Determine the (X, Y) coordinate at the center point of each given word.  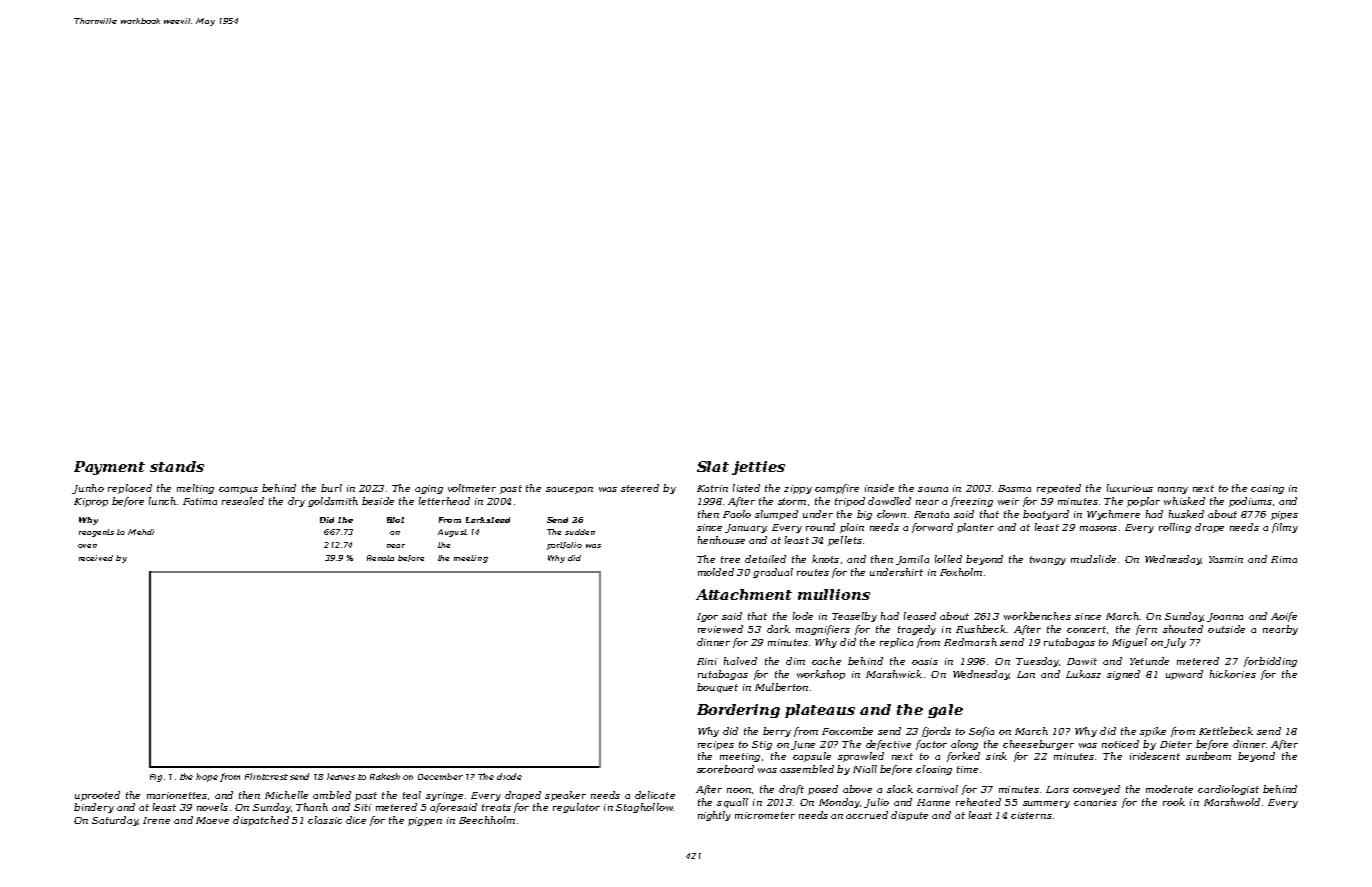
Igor (707, 617)
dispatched (261, 821)
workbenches (1037, 616)
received (96, 558)
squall (732, 803)
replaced (130, 489)
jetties (758, 468)
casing (1267, 489)
